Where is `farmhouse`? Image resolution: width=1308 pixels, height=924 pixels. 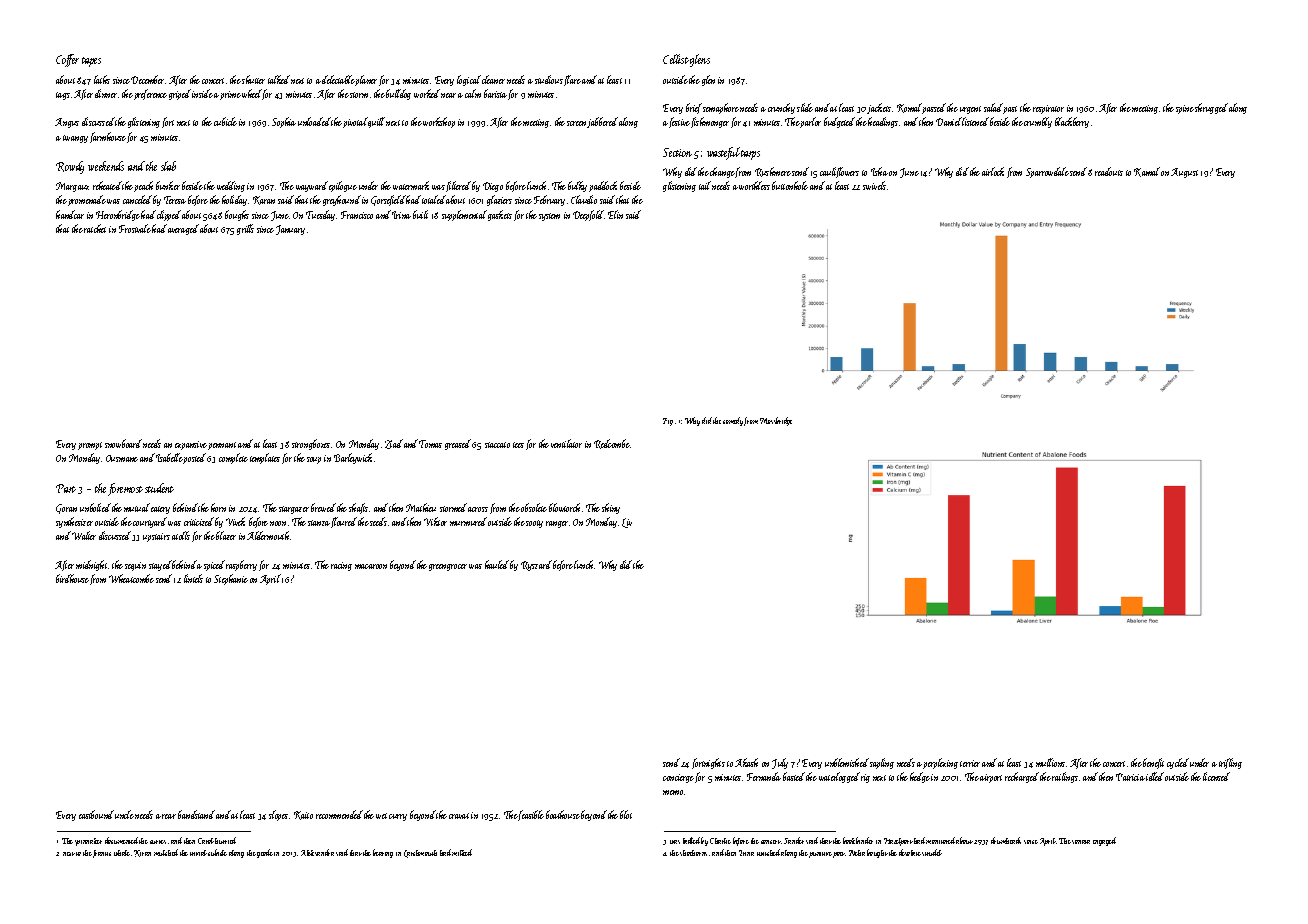
farmhouse is located at coordinates (108, 137).
